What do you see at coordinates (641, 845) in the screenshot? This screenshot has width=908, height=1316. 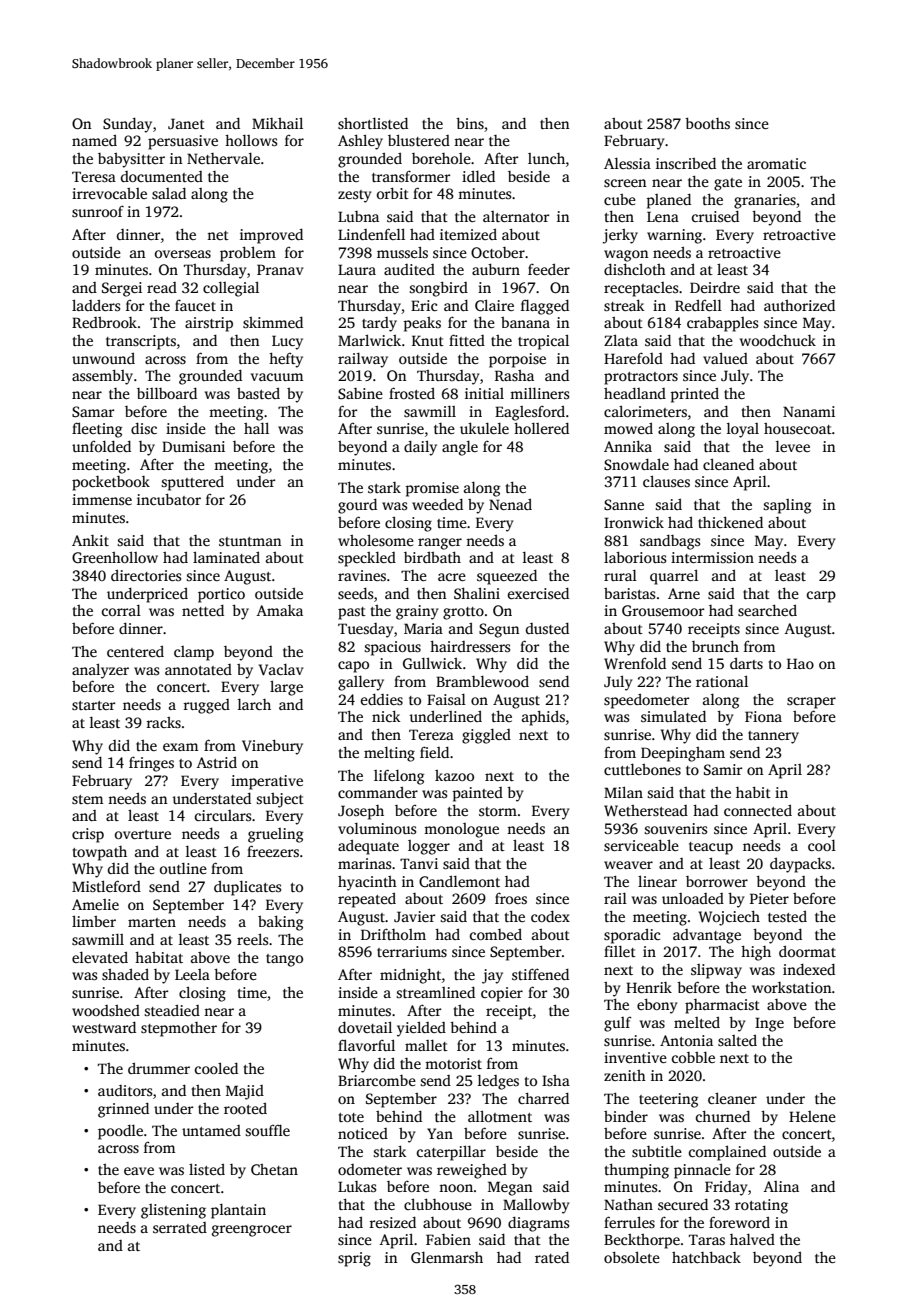 I see `serviceable` at bounding box center [641, 845].
